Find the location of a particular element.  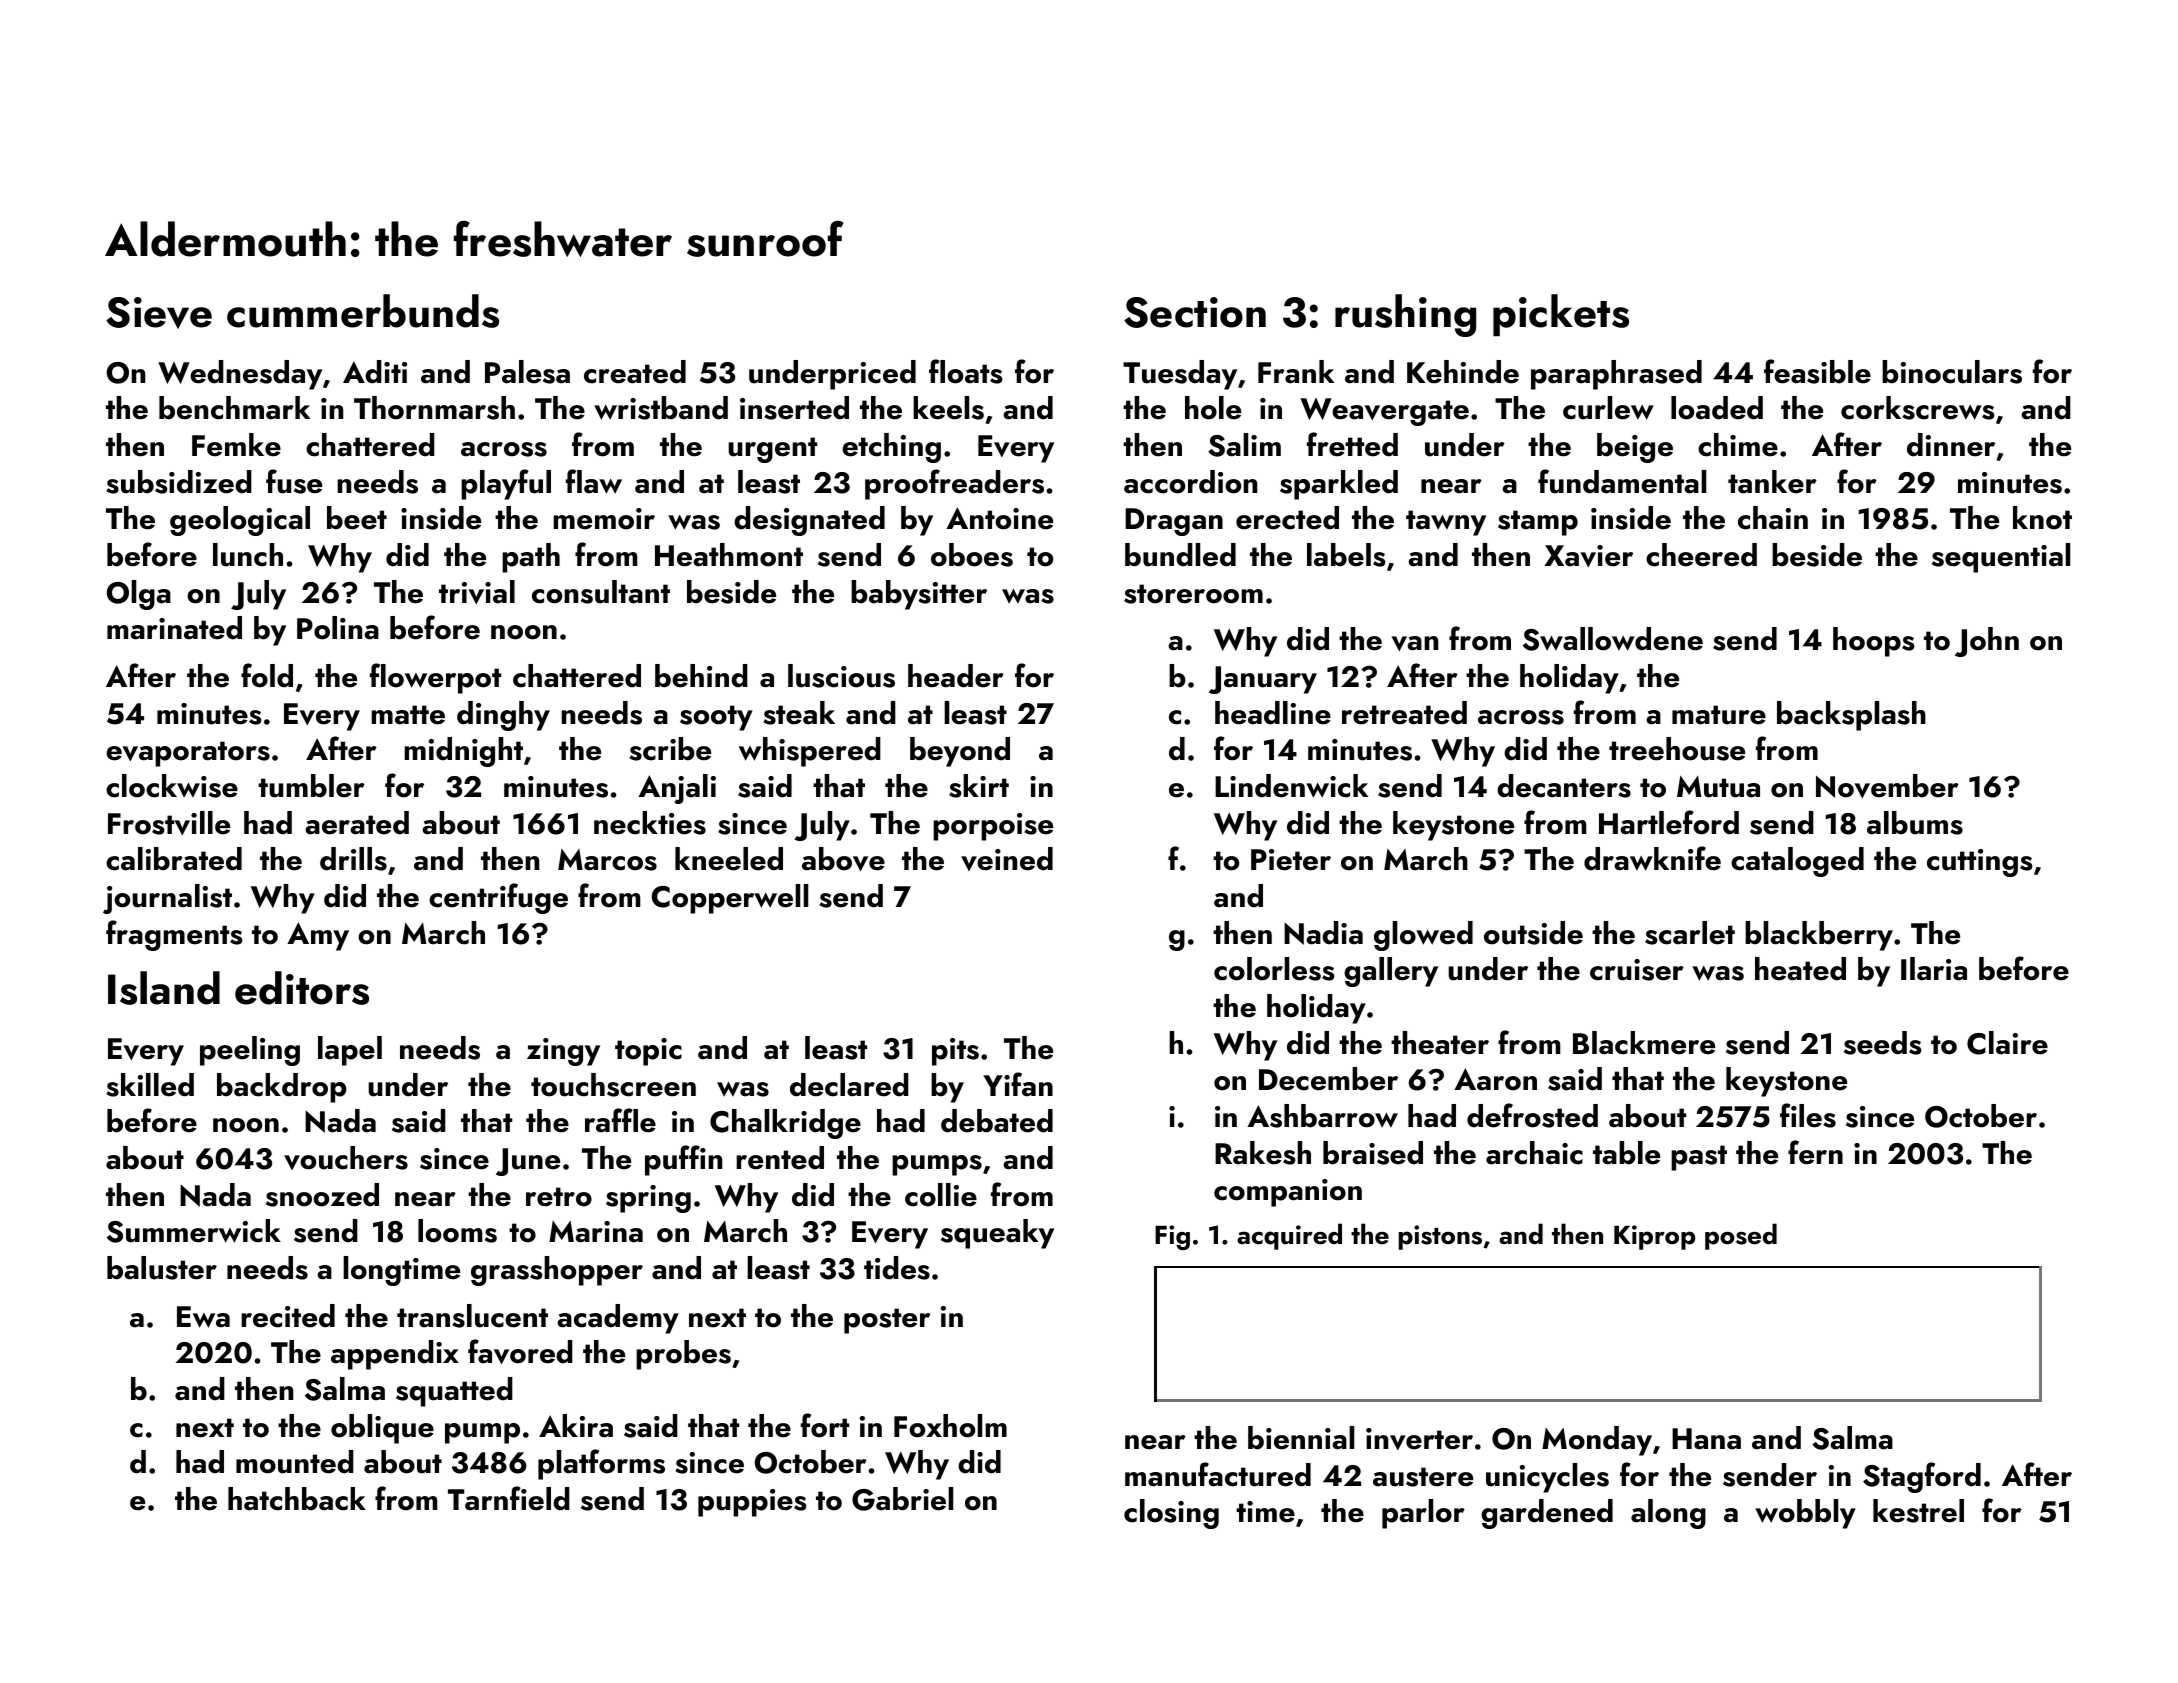

Foxholm is located at coordinates (950, 1426).
